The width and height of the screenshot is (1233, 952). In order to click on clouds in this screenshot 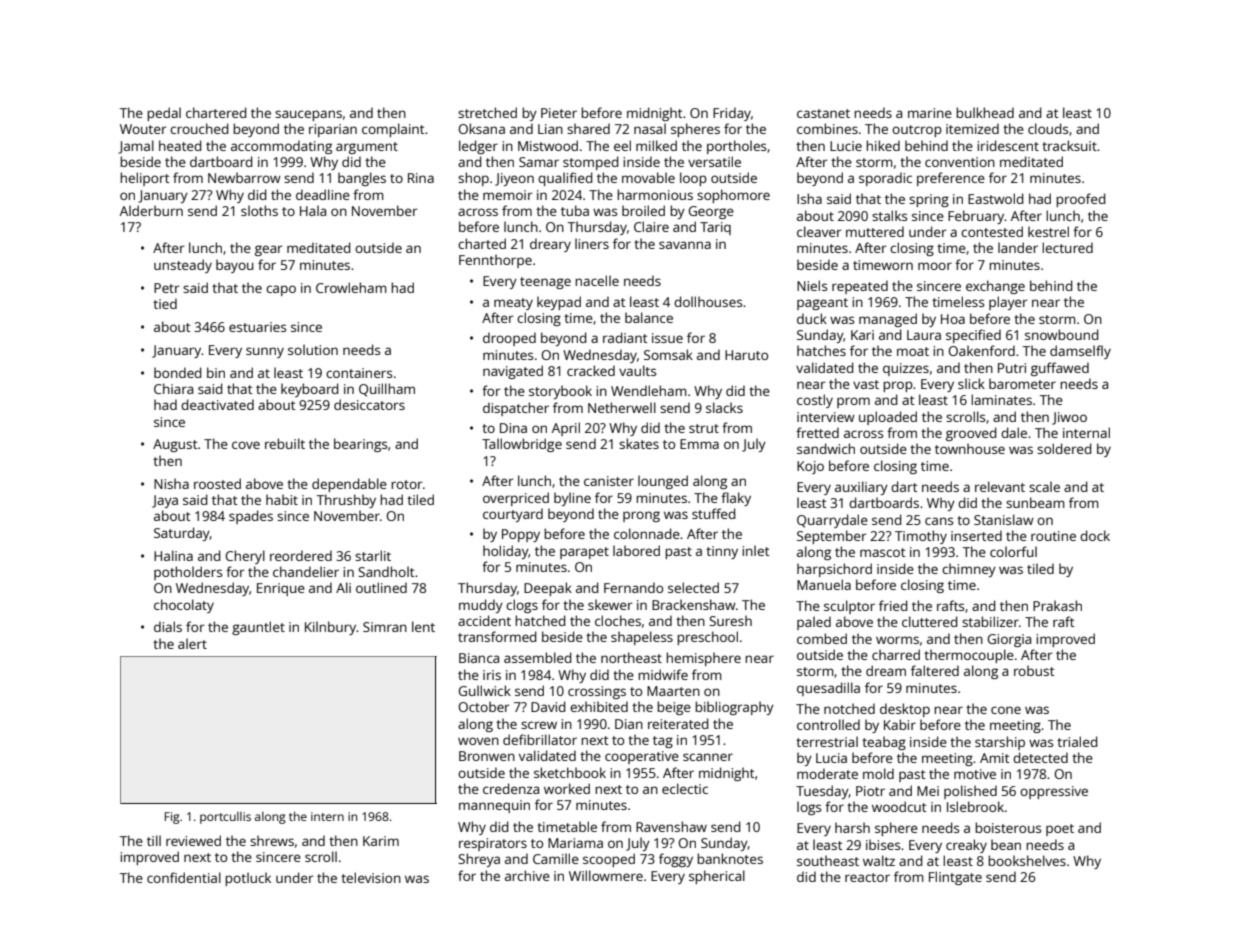, I will do `click(1048, 128)`.
